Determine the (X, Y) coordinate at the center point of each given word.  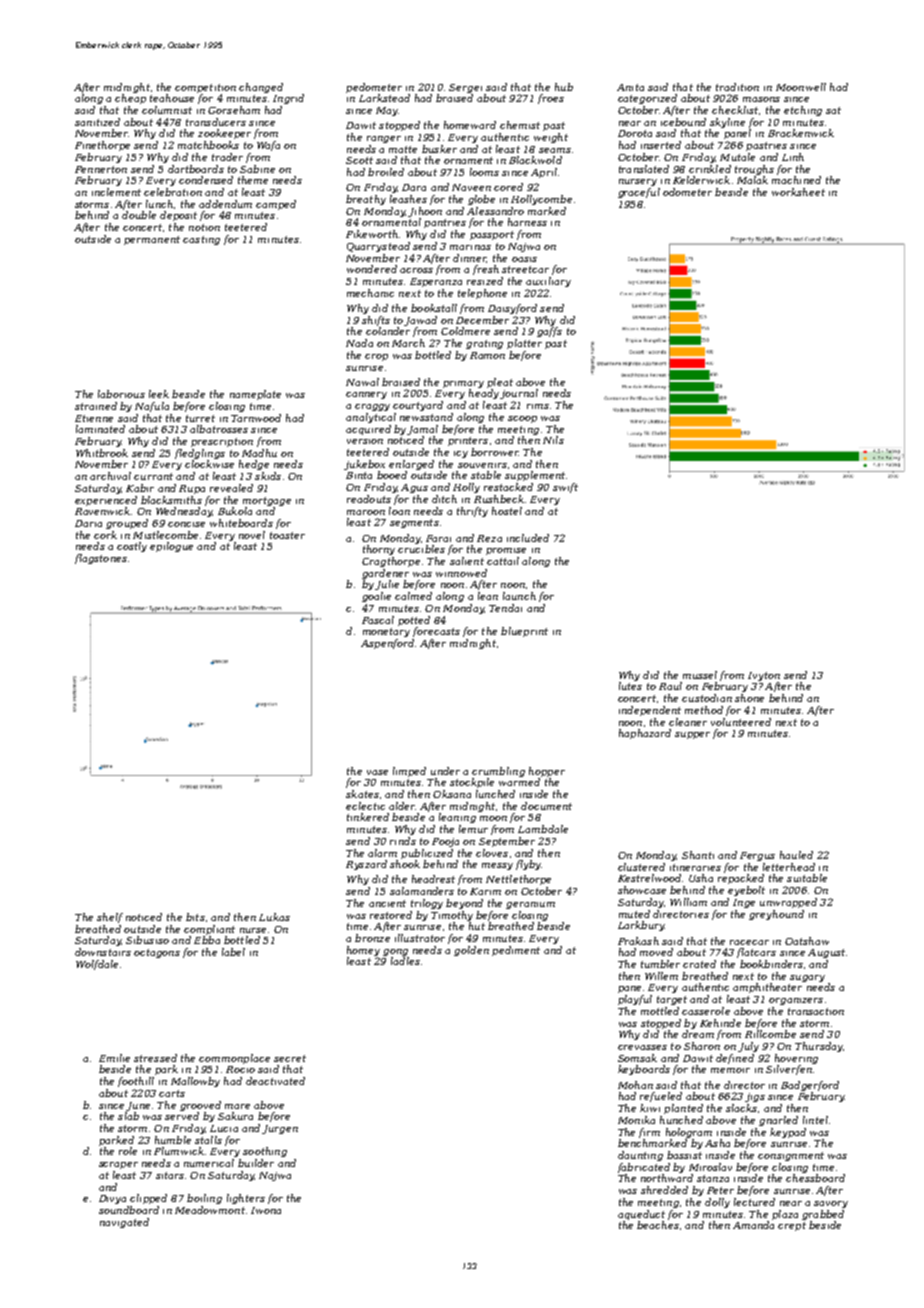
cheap (130, 99)
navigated (124, 1223)
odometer (687, 192)
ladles (405, 961)
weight (551, 138)
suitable (807, 878)
